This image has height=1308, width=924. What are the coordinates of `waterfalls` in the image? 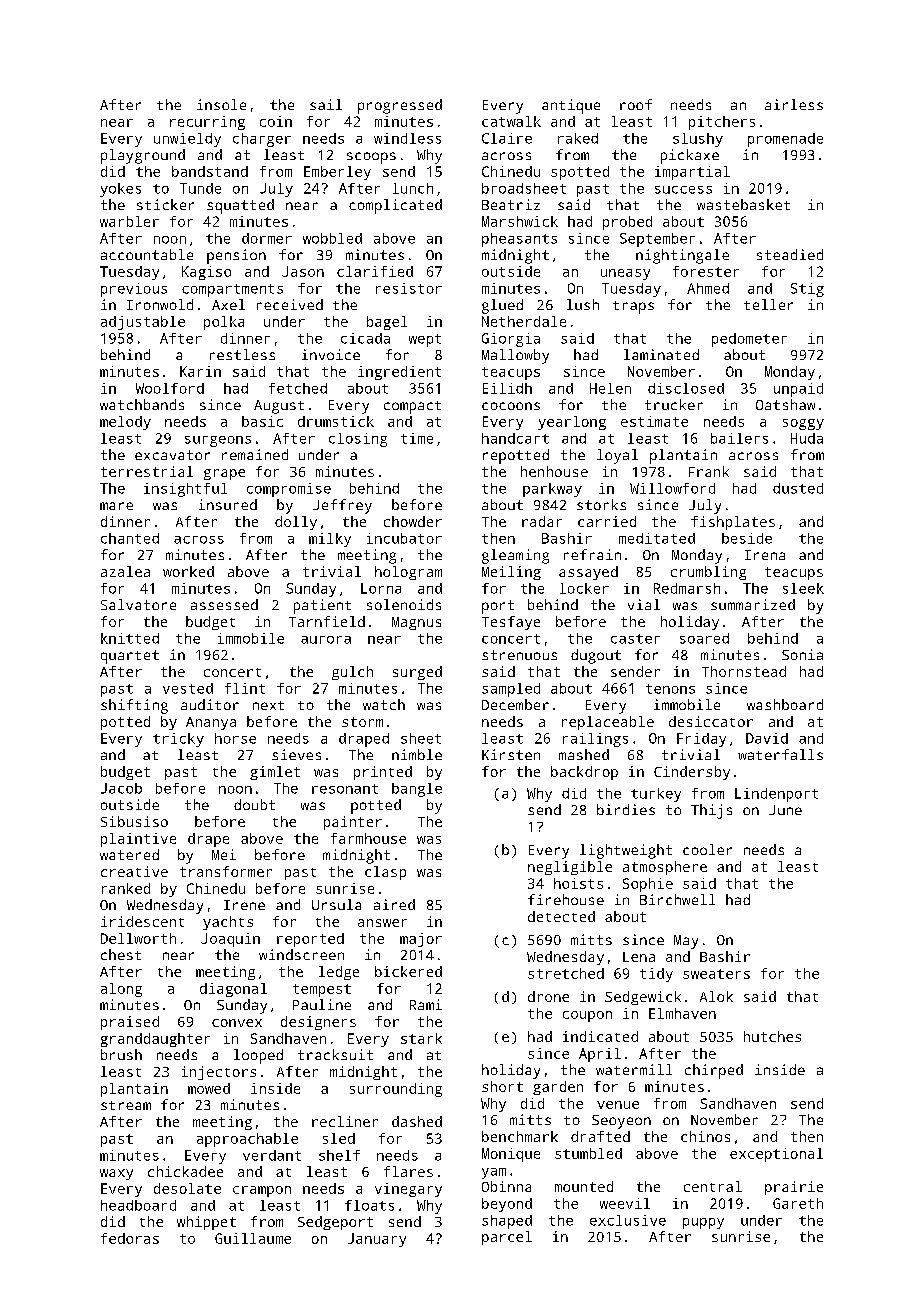 It's located at (780, 754).
